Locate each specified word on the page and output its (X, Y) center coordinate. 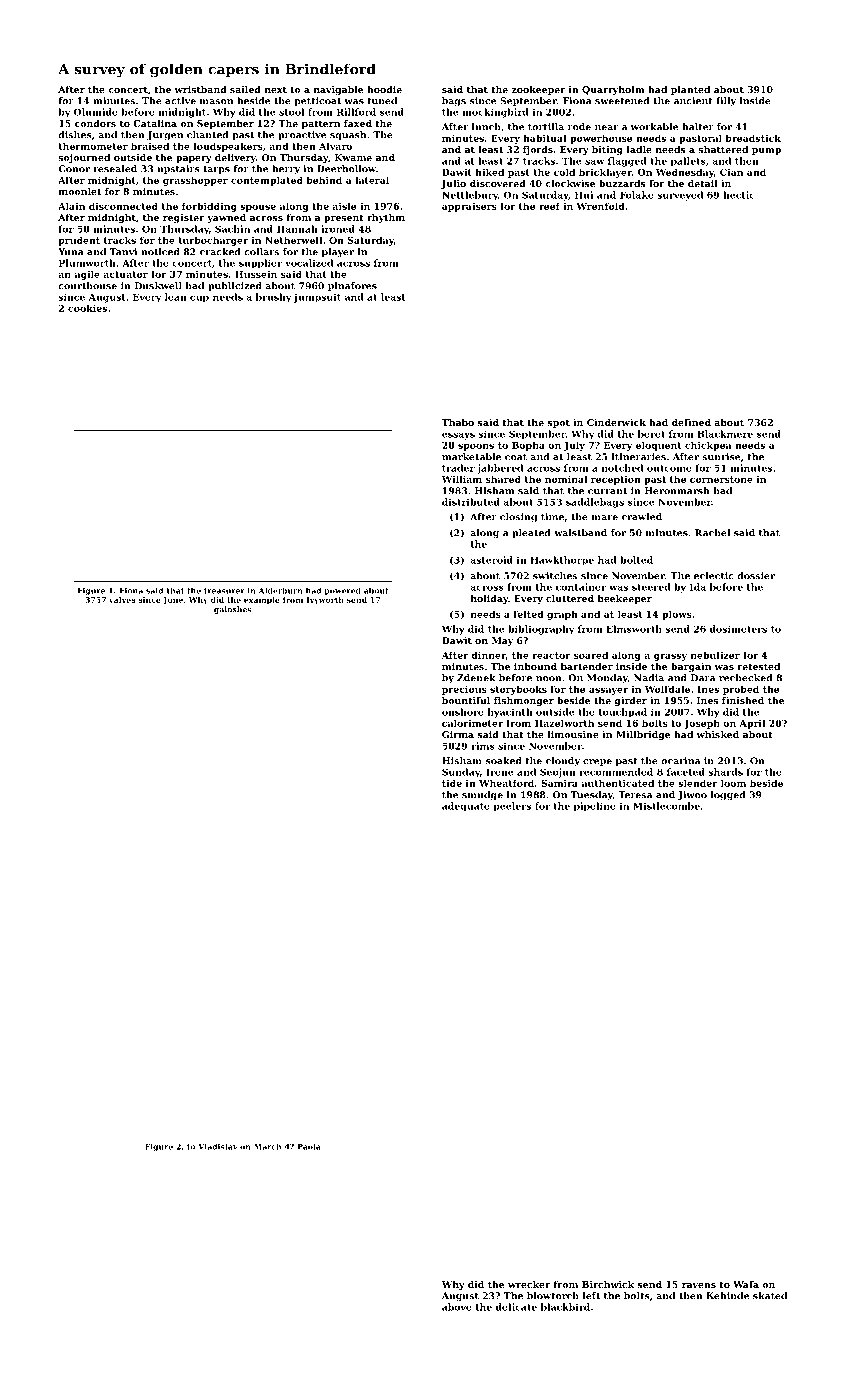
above (457, 1307)
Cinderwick (616, 422)
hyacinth (510, 713)
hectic (739, 195)
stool (291, 112)
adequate (466, 807)
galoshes (232, 610)
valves (122, 600)
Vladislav (218, 1146)
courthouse (87, 286)
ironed (338, 229)
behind (324, 180)
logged (728, 796)
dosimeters (738, 629)
